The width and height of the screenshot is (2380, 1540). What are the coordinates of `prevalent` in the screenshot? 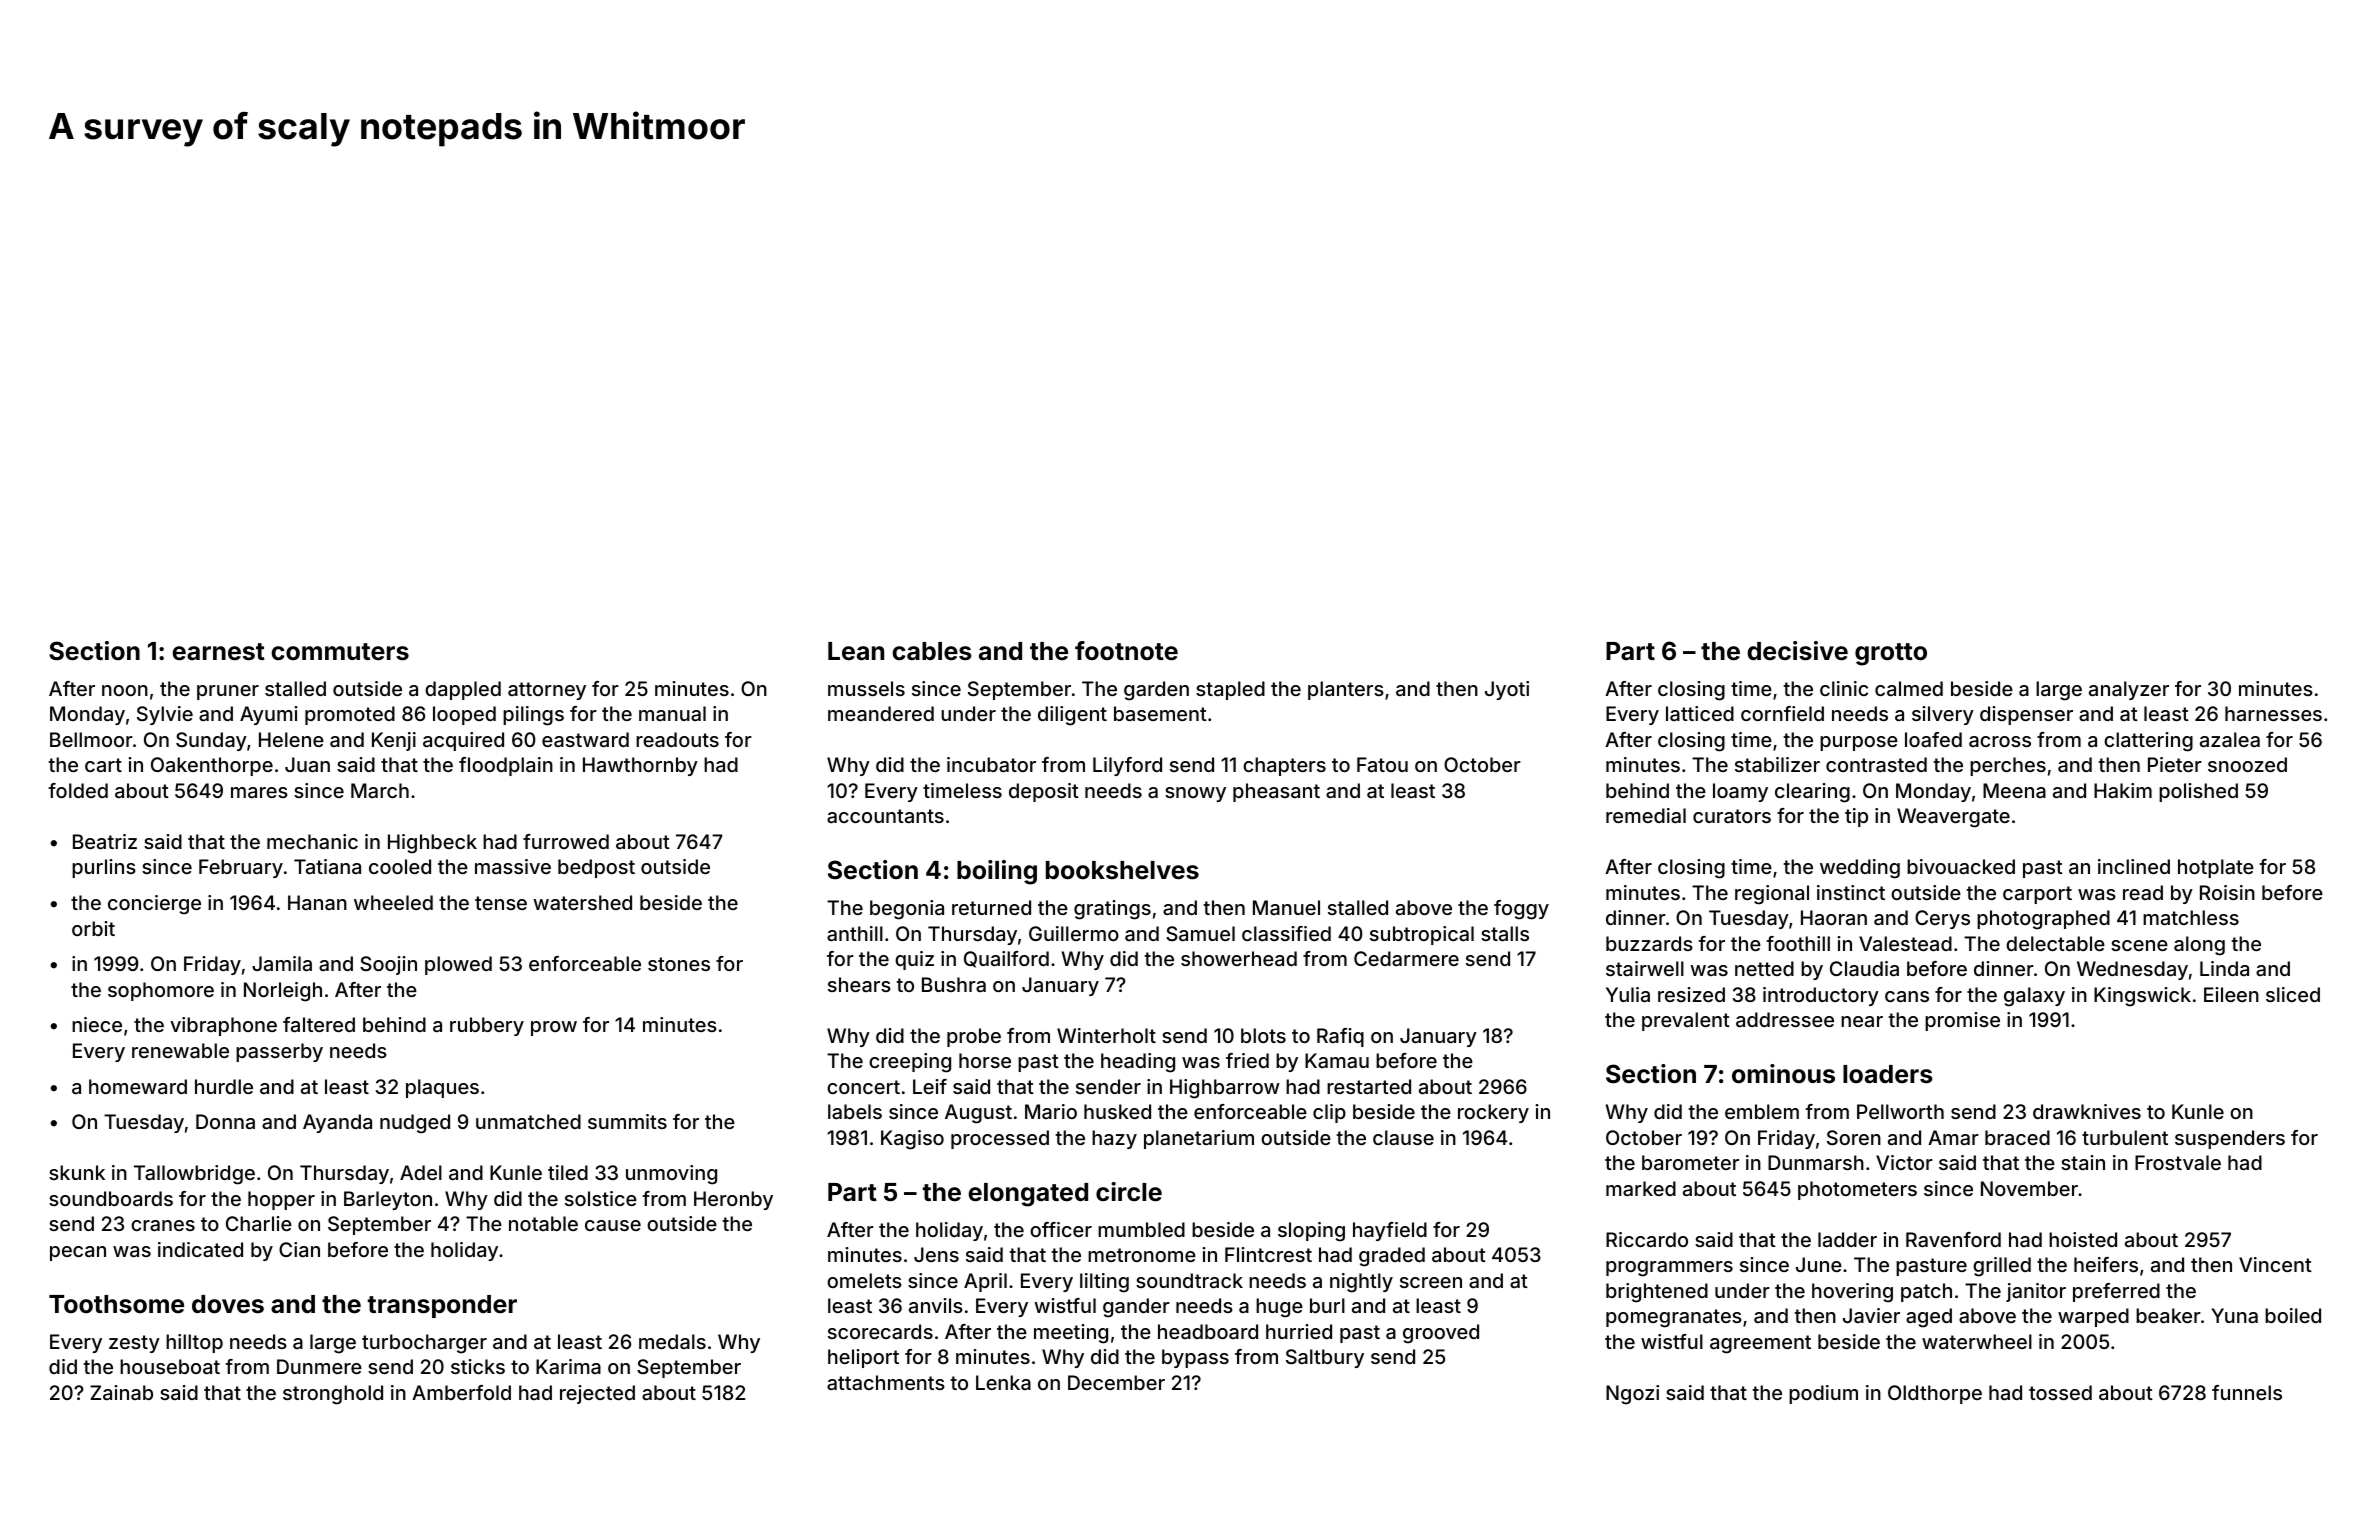 It's located at (1686, 1021).
